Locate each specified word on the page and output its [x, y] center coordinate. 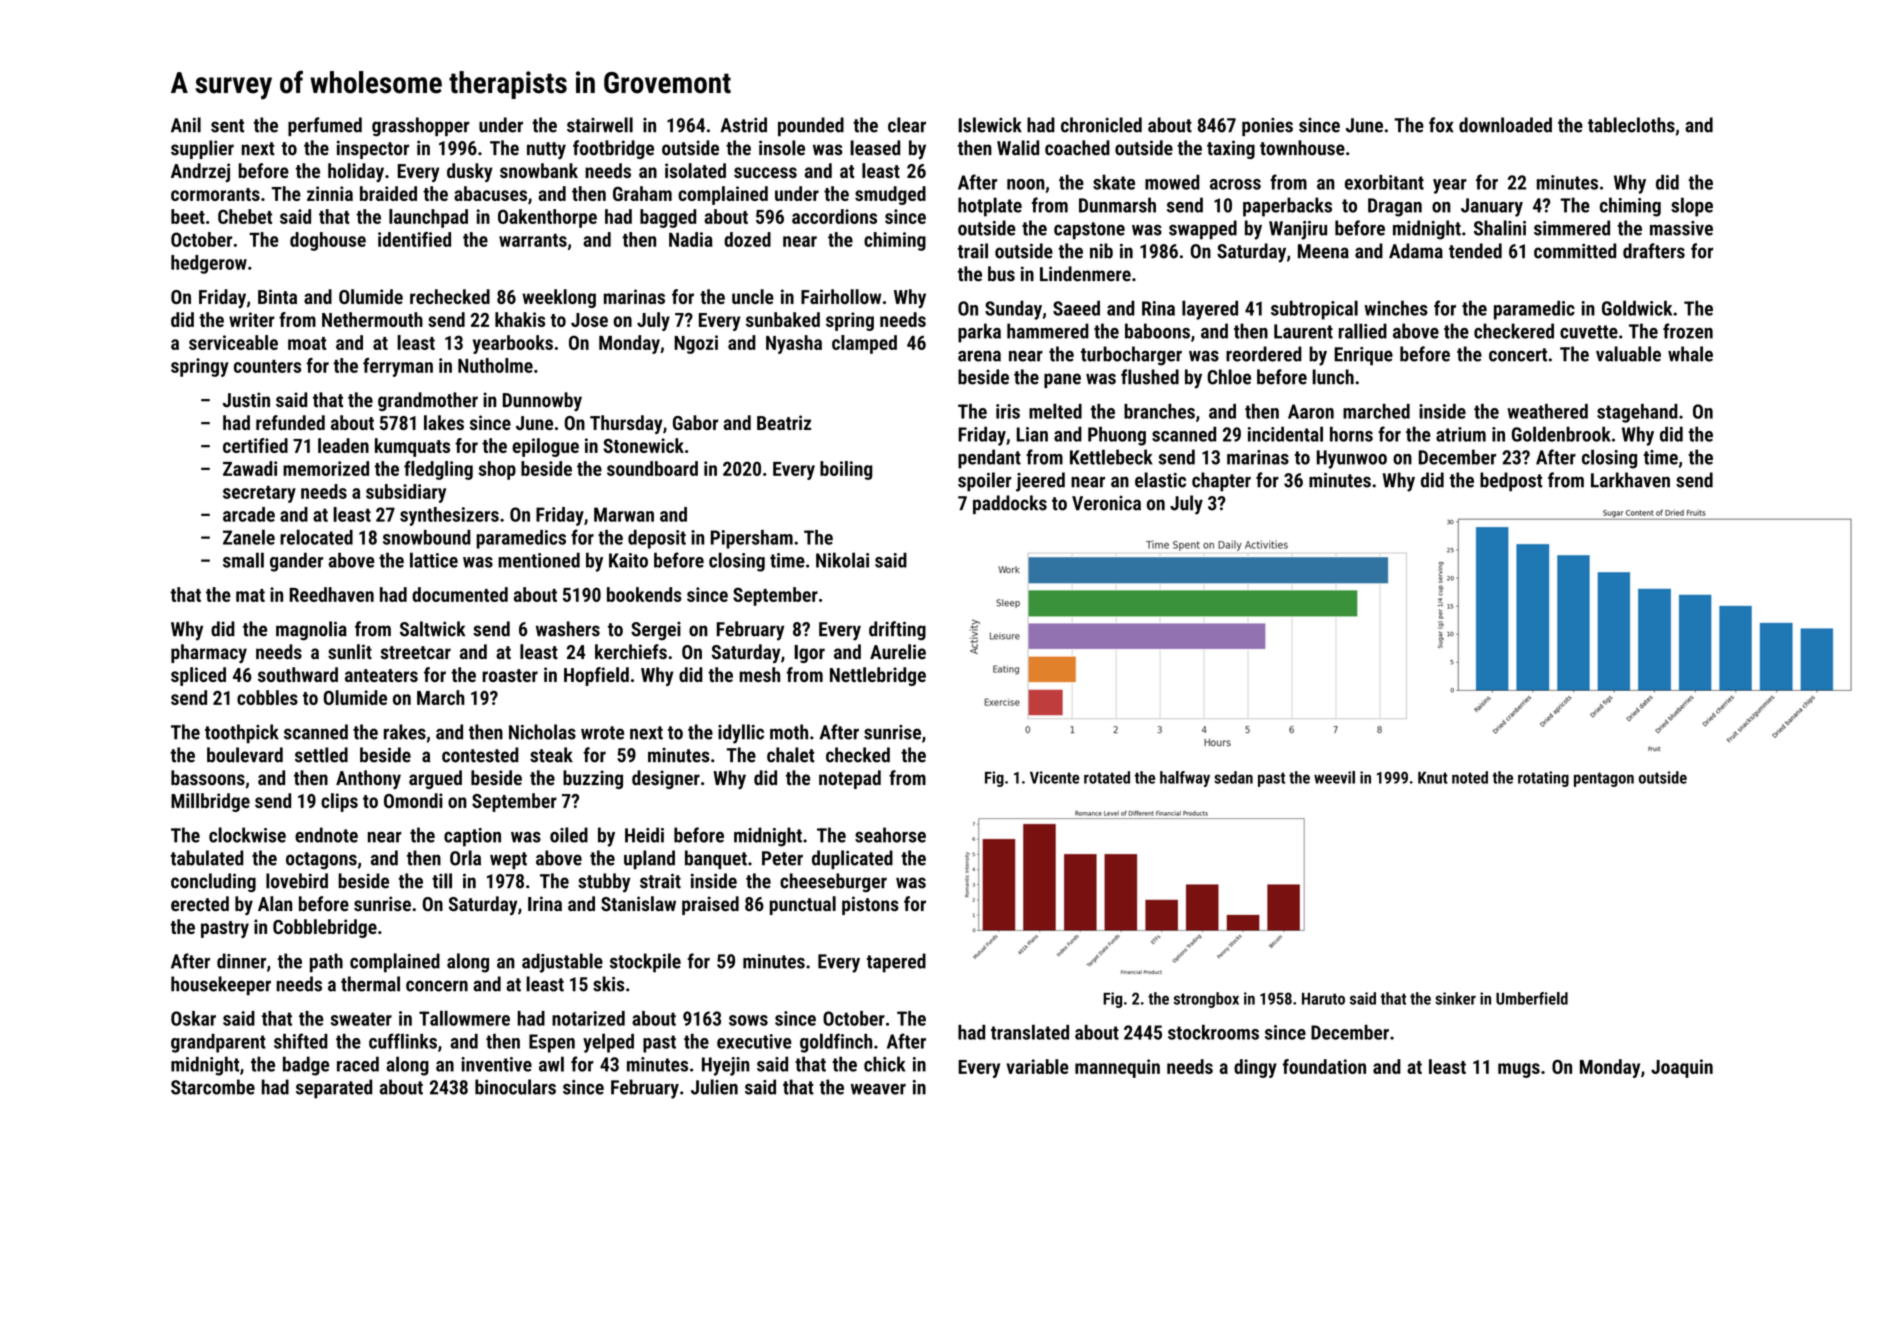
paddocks [1010, 504]
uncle [753, 296]
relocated [316, 537]
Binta [277, 296]
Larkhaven [1630, 480]
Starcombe [213, 1087]
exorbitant [1384, 182]
